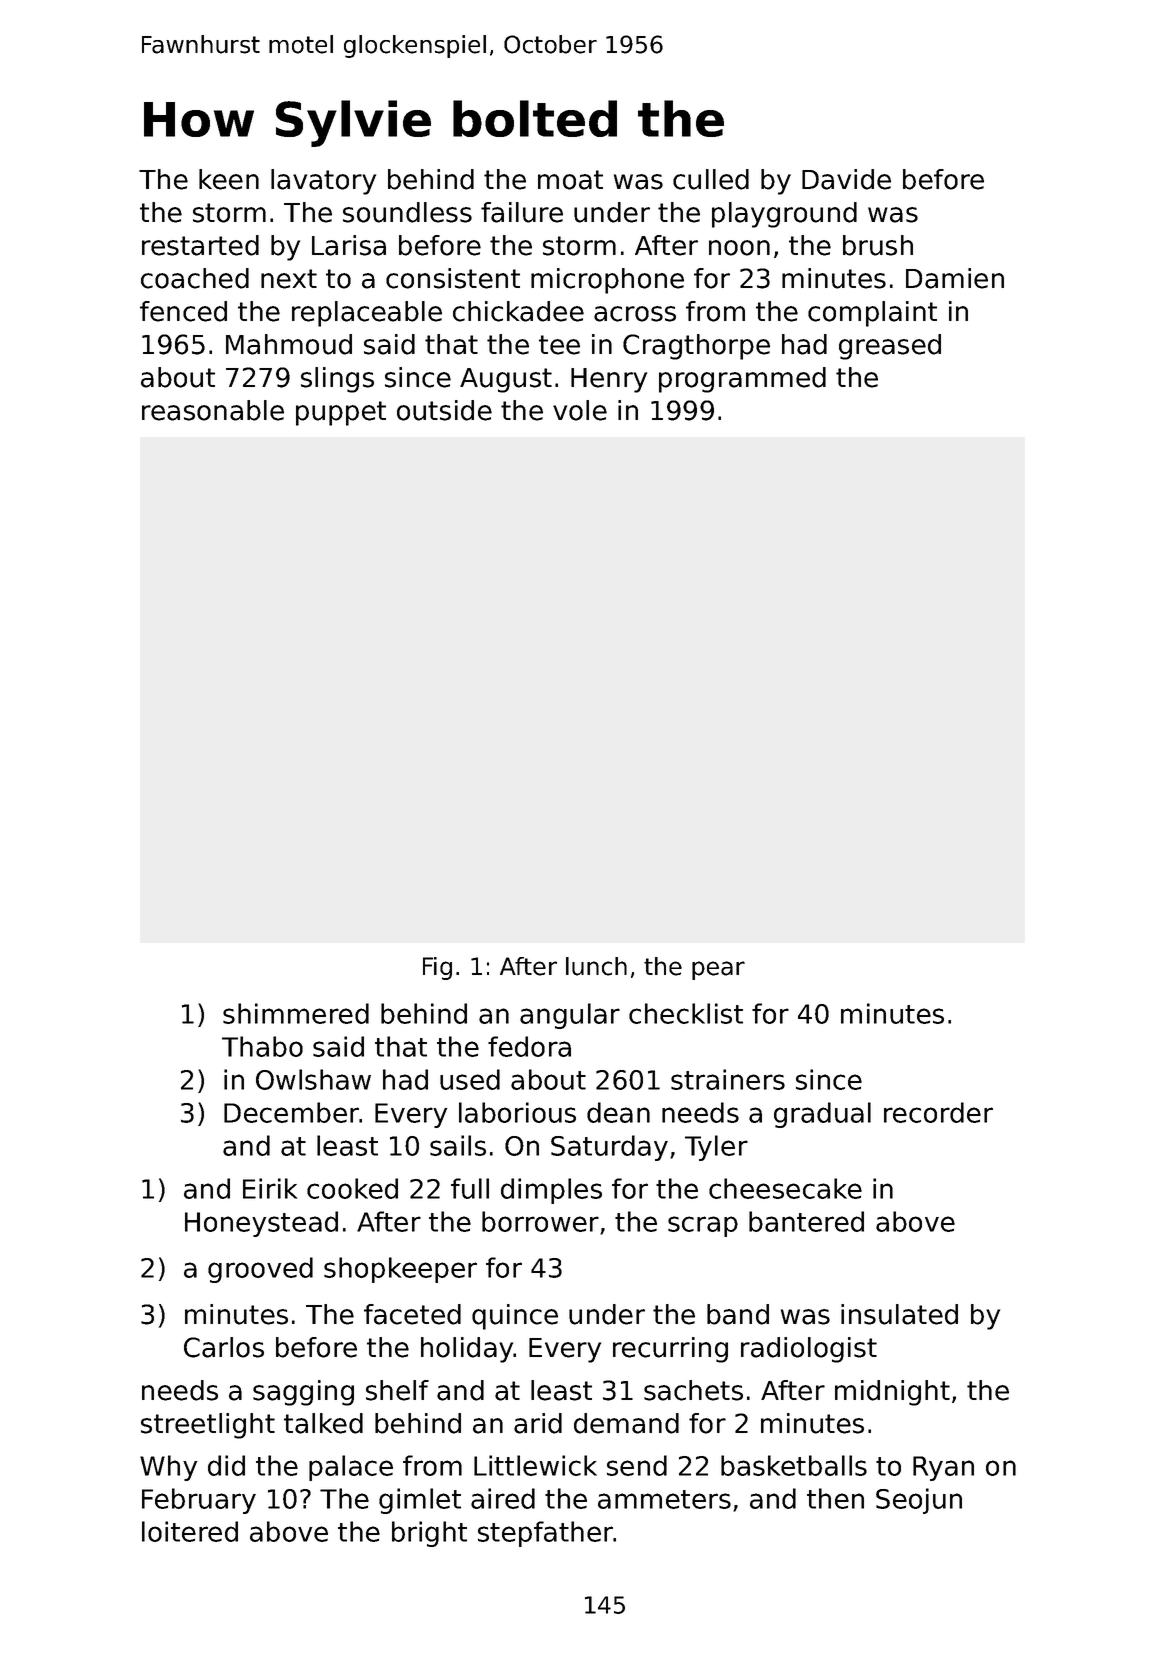 This screenshot has height=1654, width=1165. I want to click on December, so click(291, 1112).
